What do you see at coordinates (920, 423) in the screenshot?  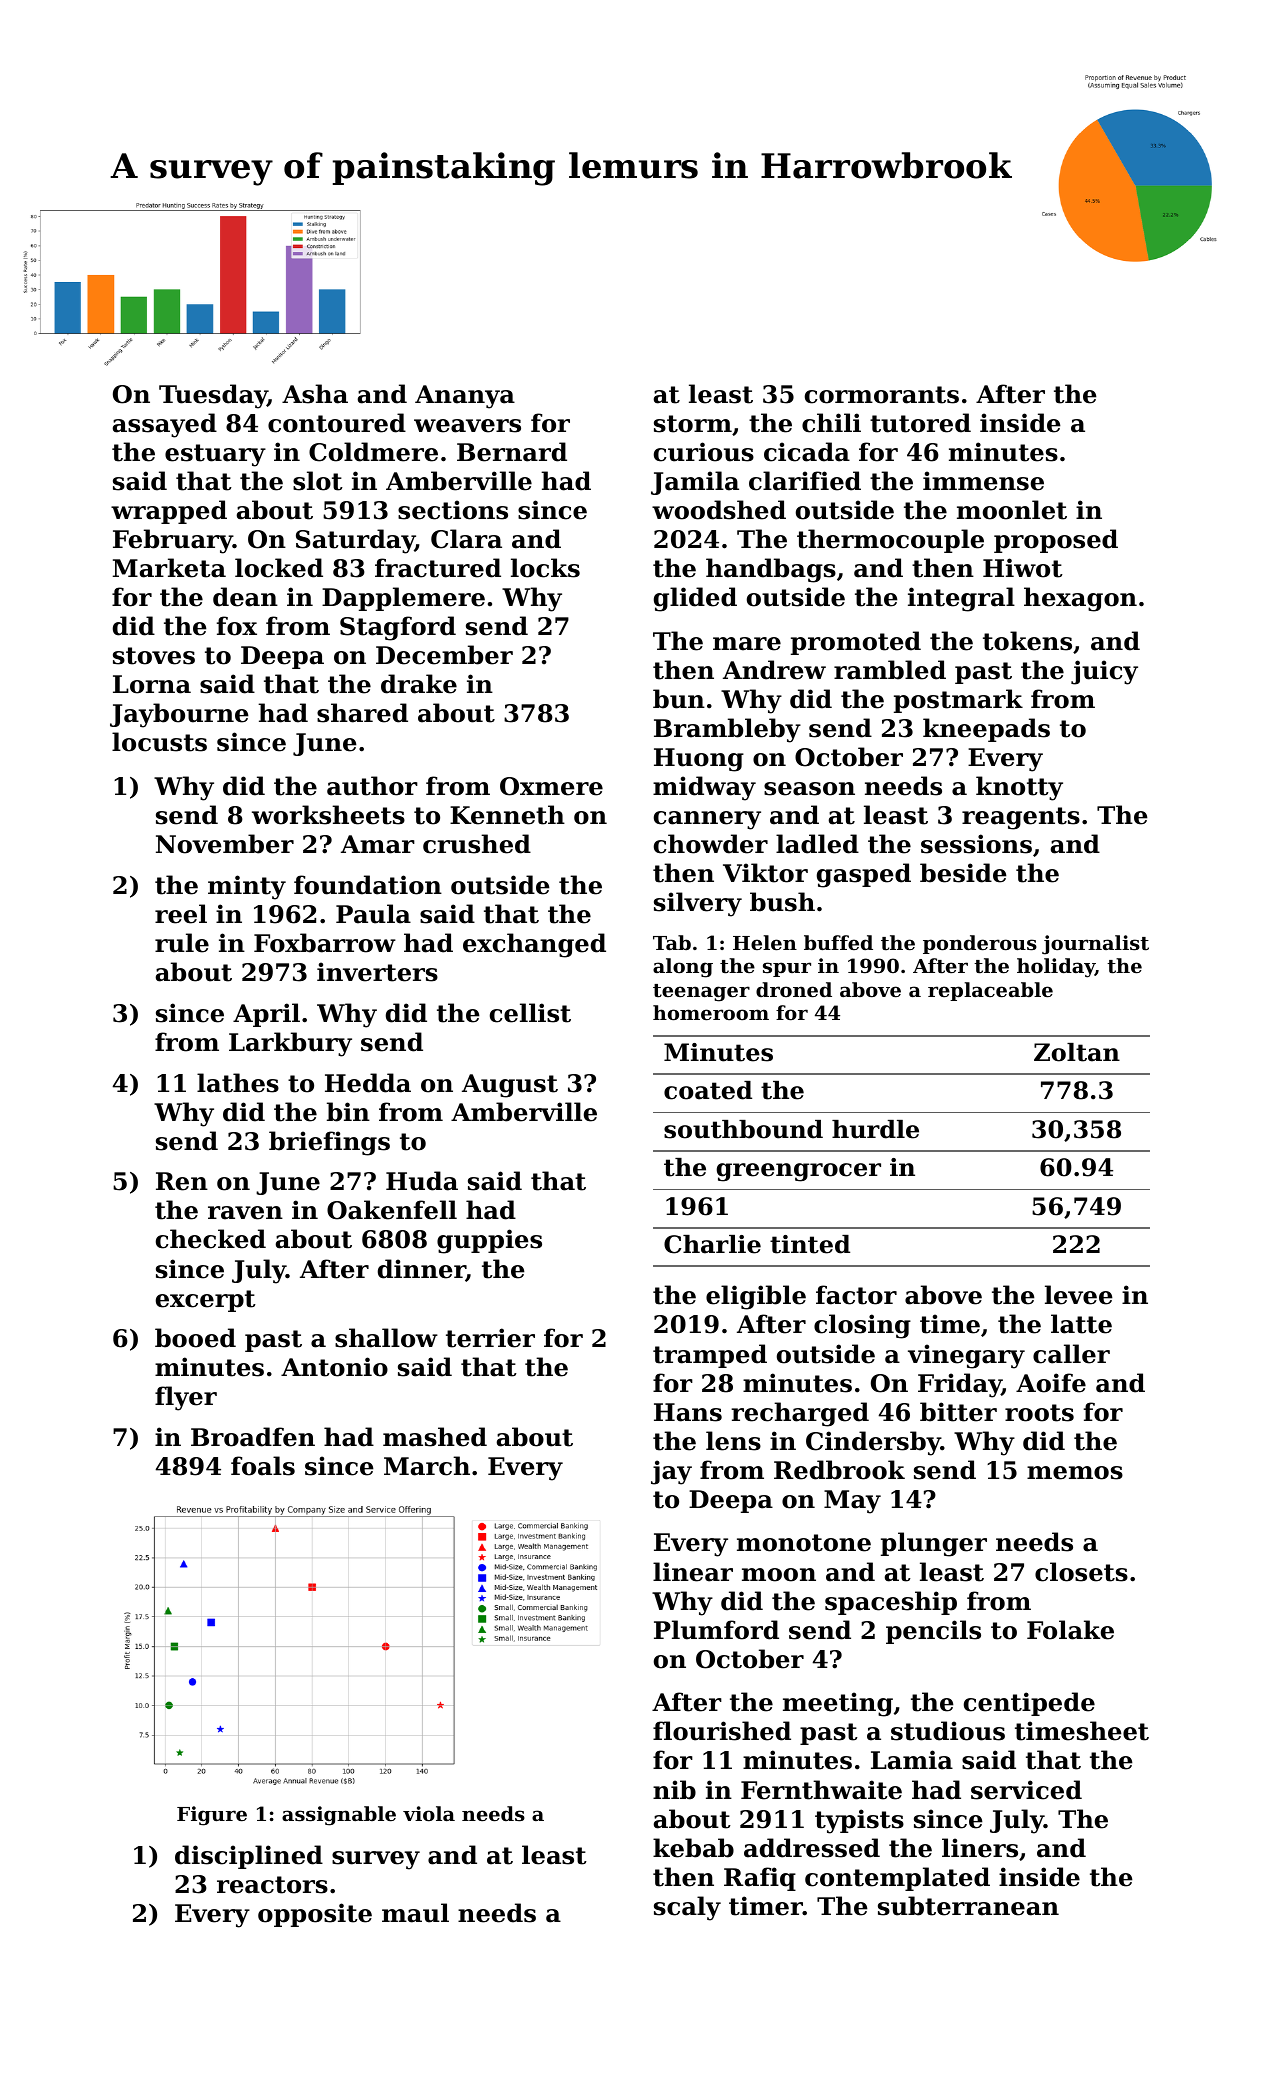 I see `tutored` at bounding box center [920, 423].
